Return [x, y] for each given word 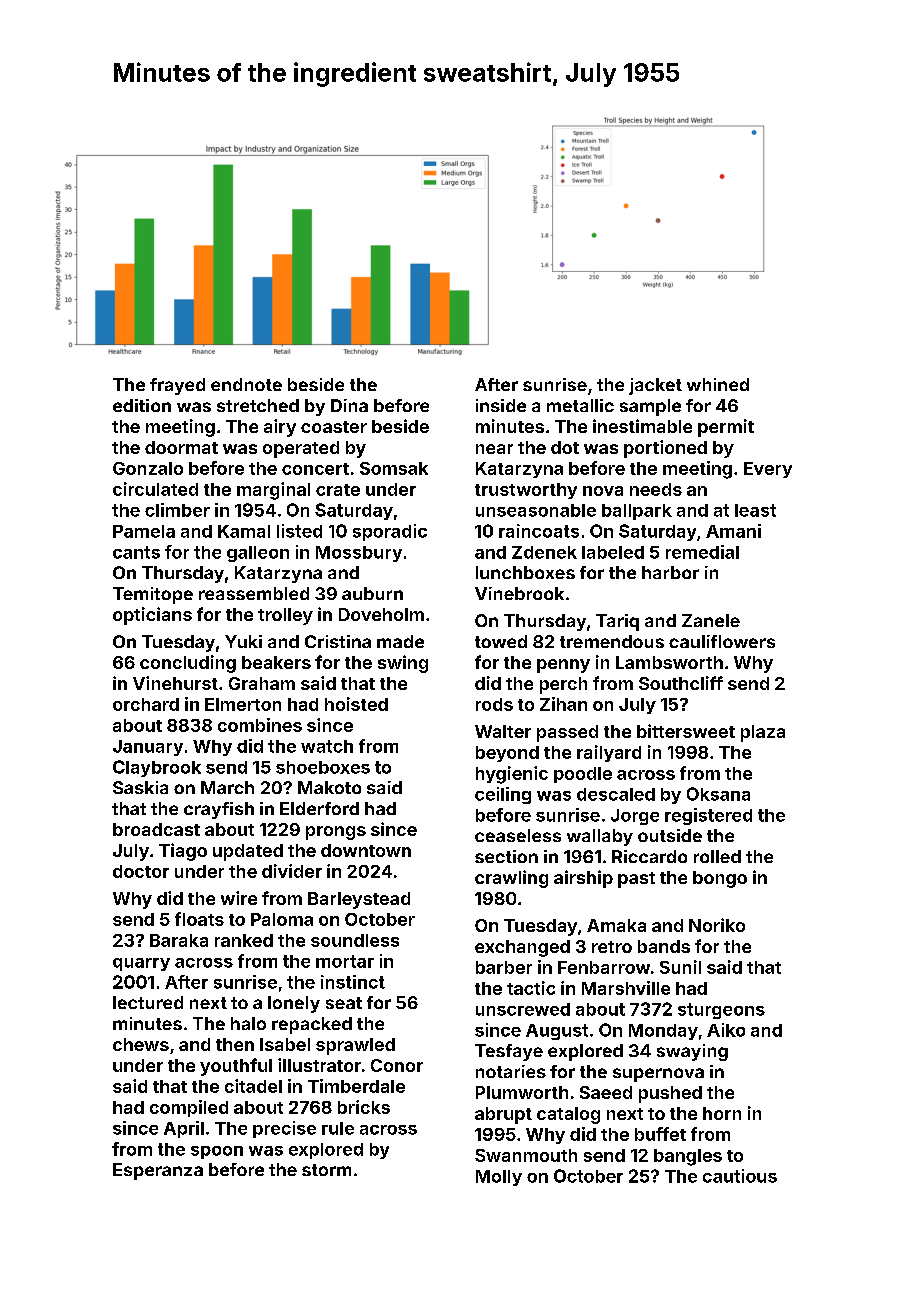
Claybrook [157, 768]
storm [326, 1170]
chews [141, 1044]
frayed [177, 386]
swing [403, 664]
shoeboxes [323, 767]
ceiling [503, 795]
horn [722, 1113]
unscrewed [523, 1009]
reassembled [254, 593]
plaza [763, 733]
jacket [655, 386]
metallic [580, 405]
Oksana [718, 794]
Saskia [140, 787]
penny [563, 666]
